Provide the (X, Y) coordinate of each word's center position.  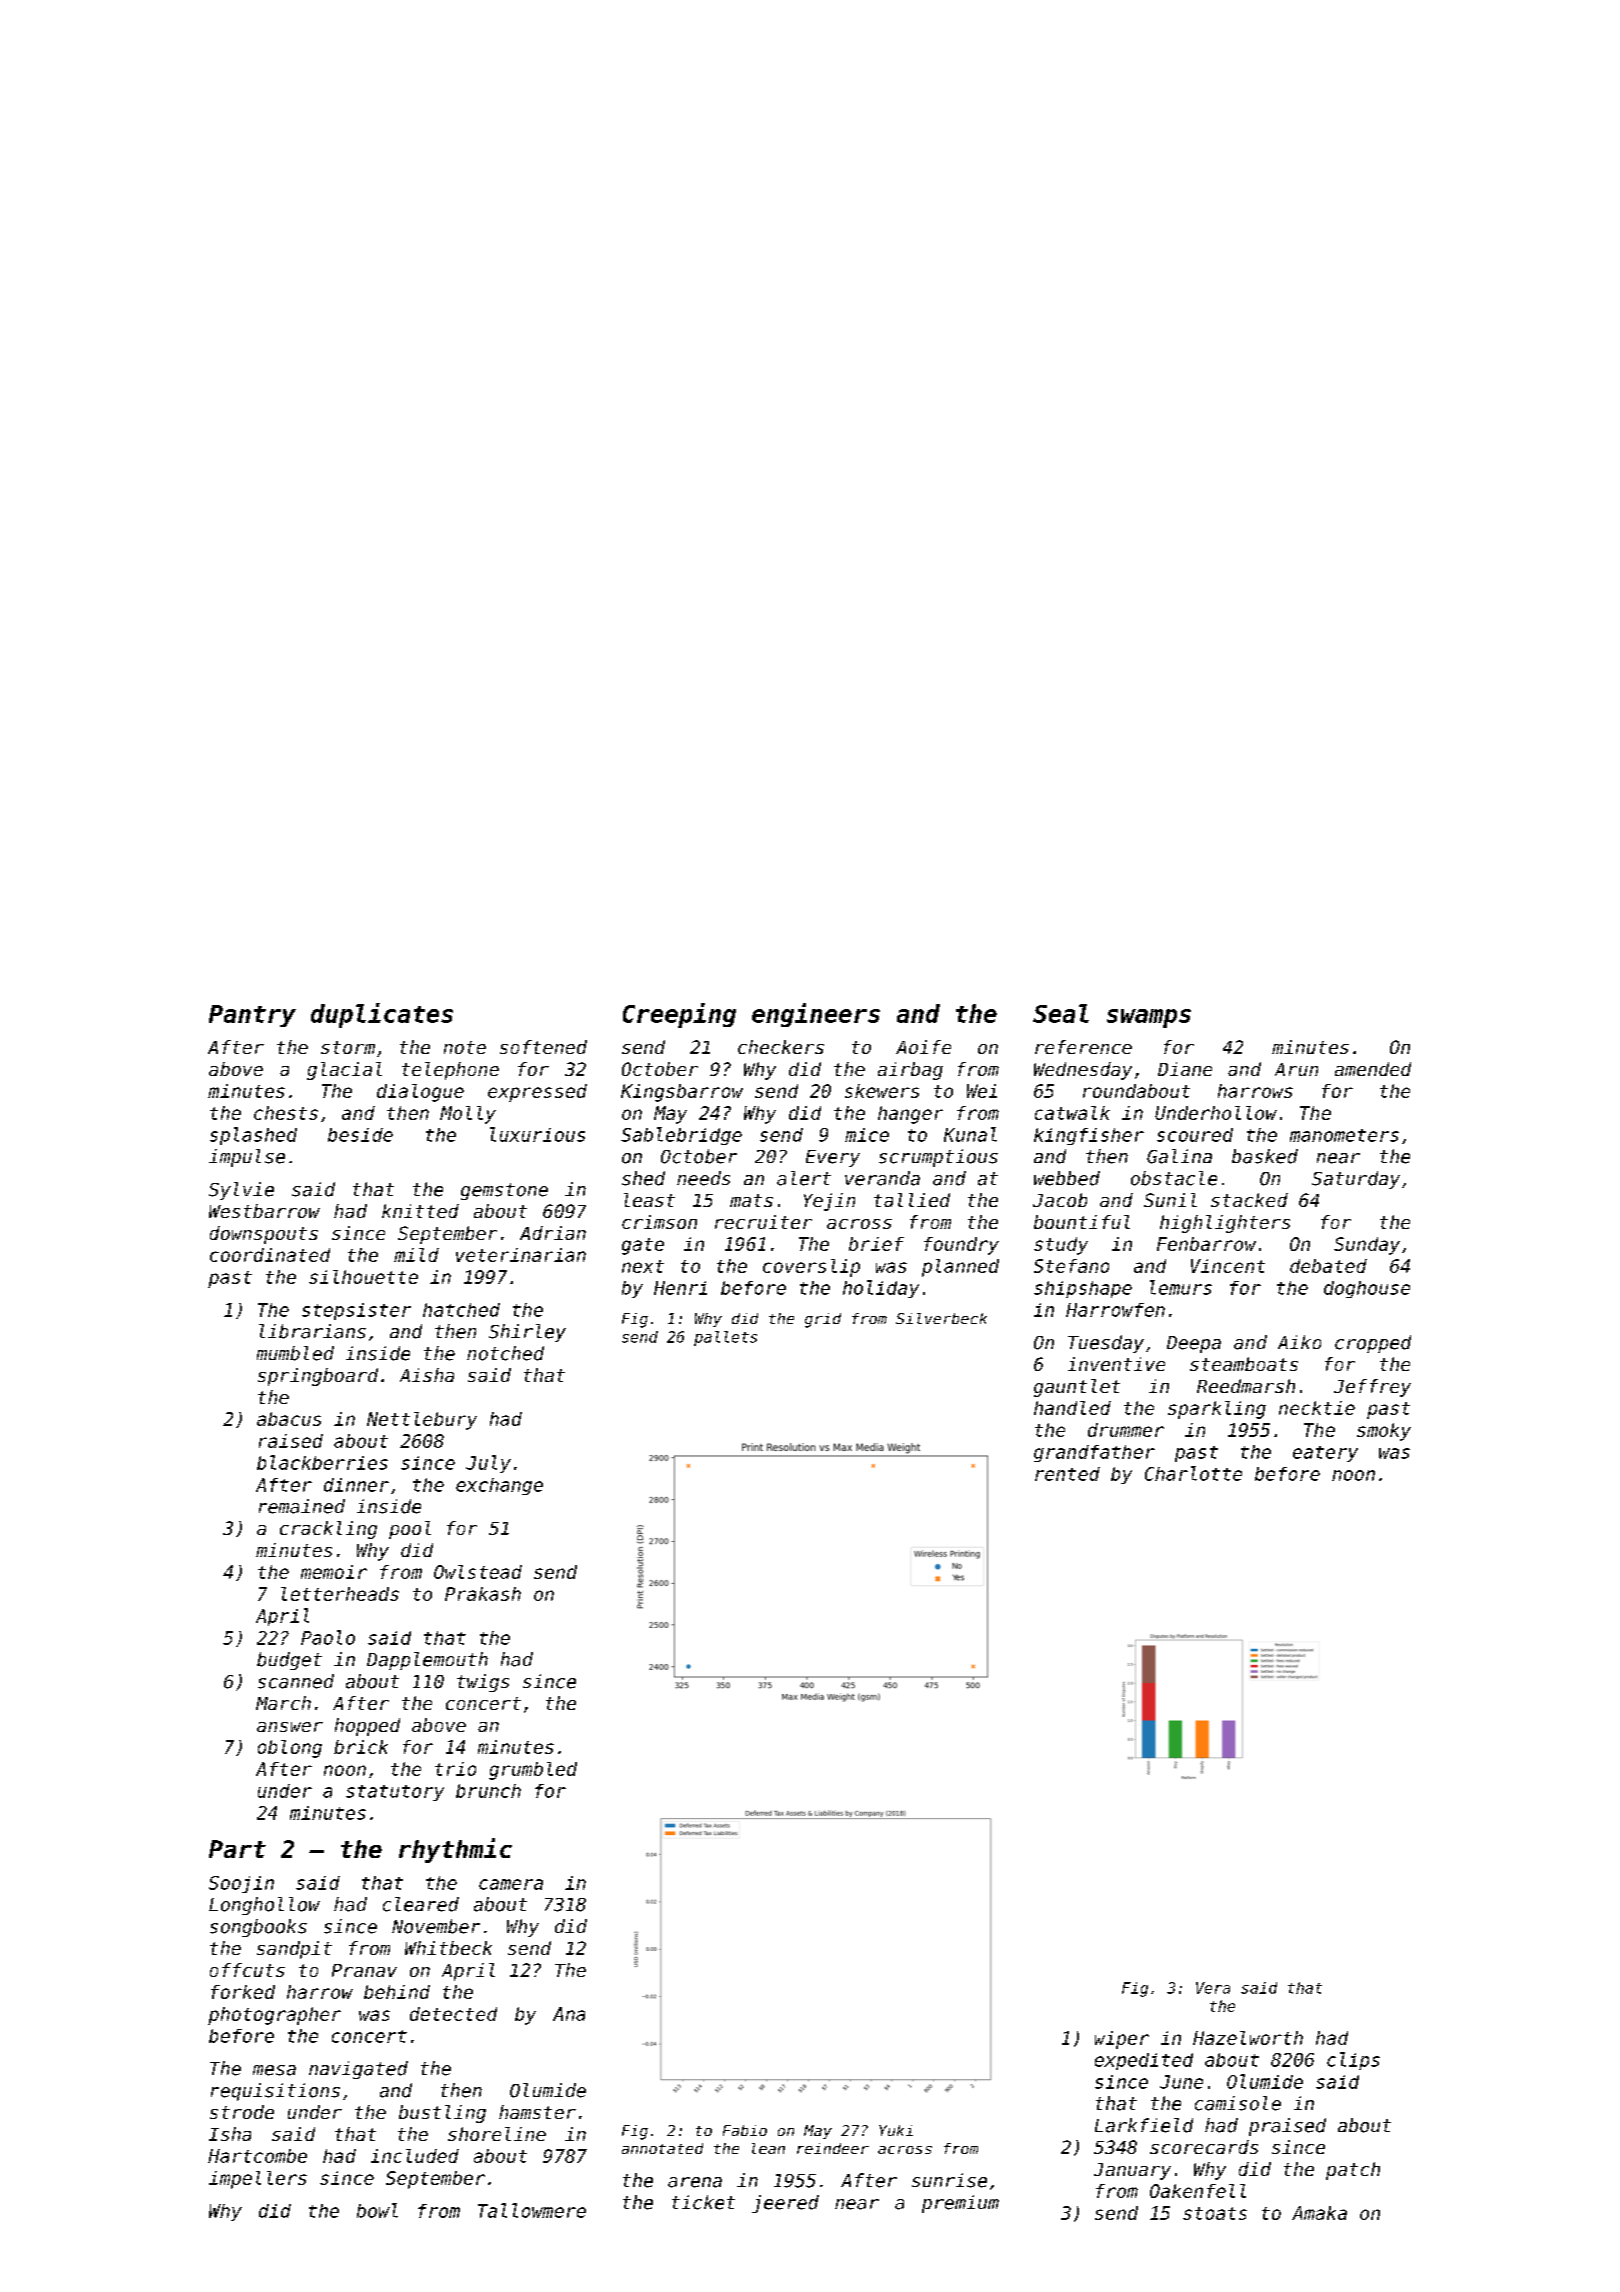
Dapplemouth (427, 1661)
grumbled (533, 1771)
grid (823, 1320)
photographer (274, 2016)
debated (1328, 1266)
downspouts (264, 1235)
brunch (488, 1791)
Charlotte (1193, 1473)
